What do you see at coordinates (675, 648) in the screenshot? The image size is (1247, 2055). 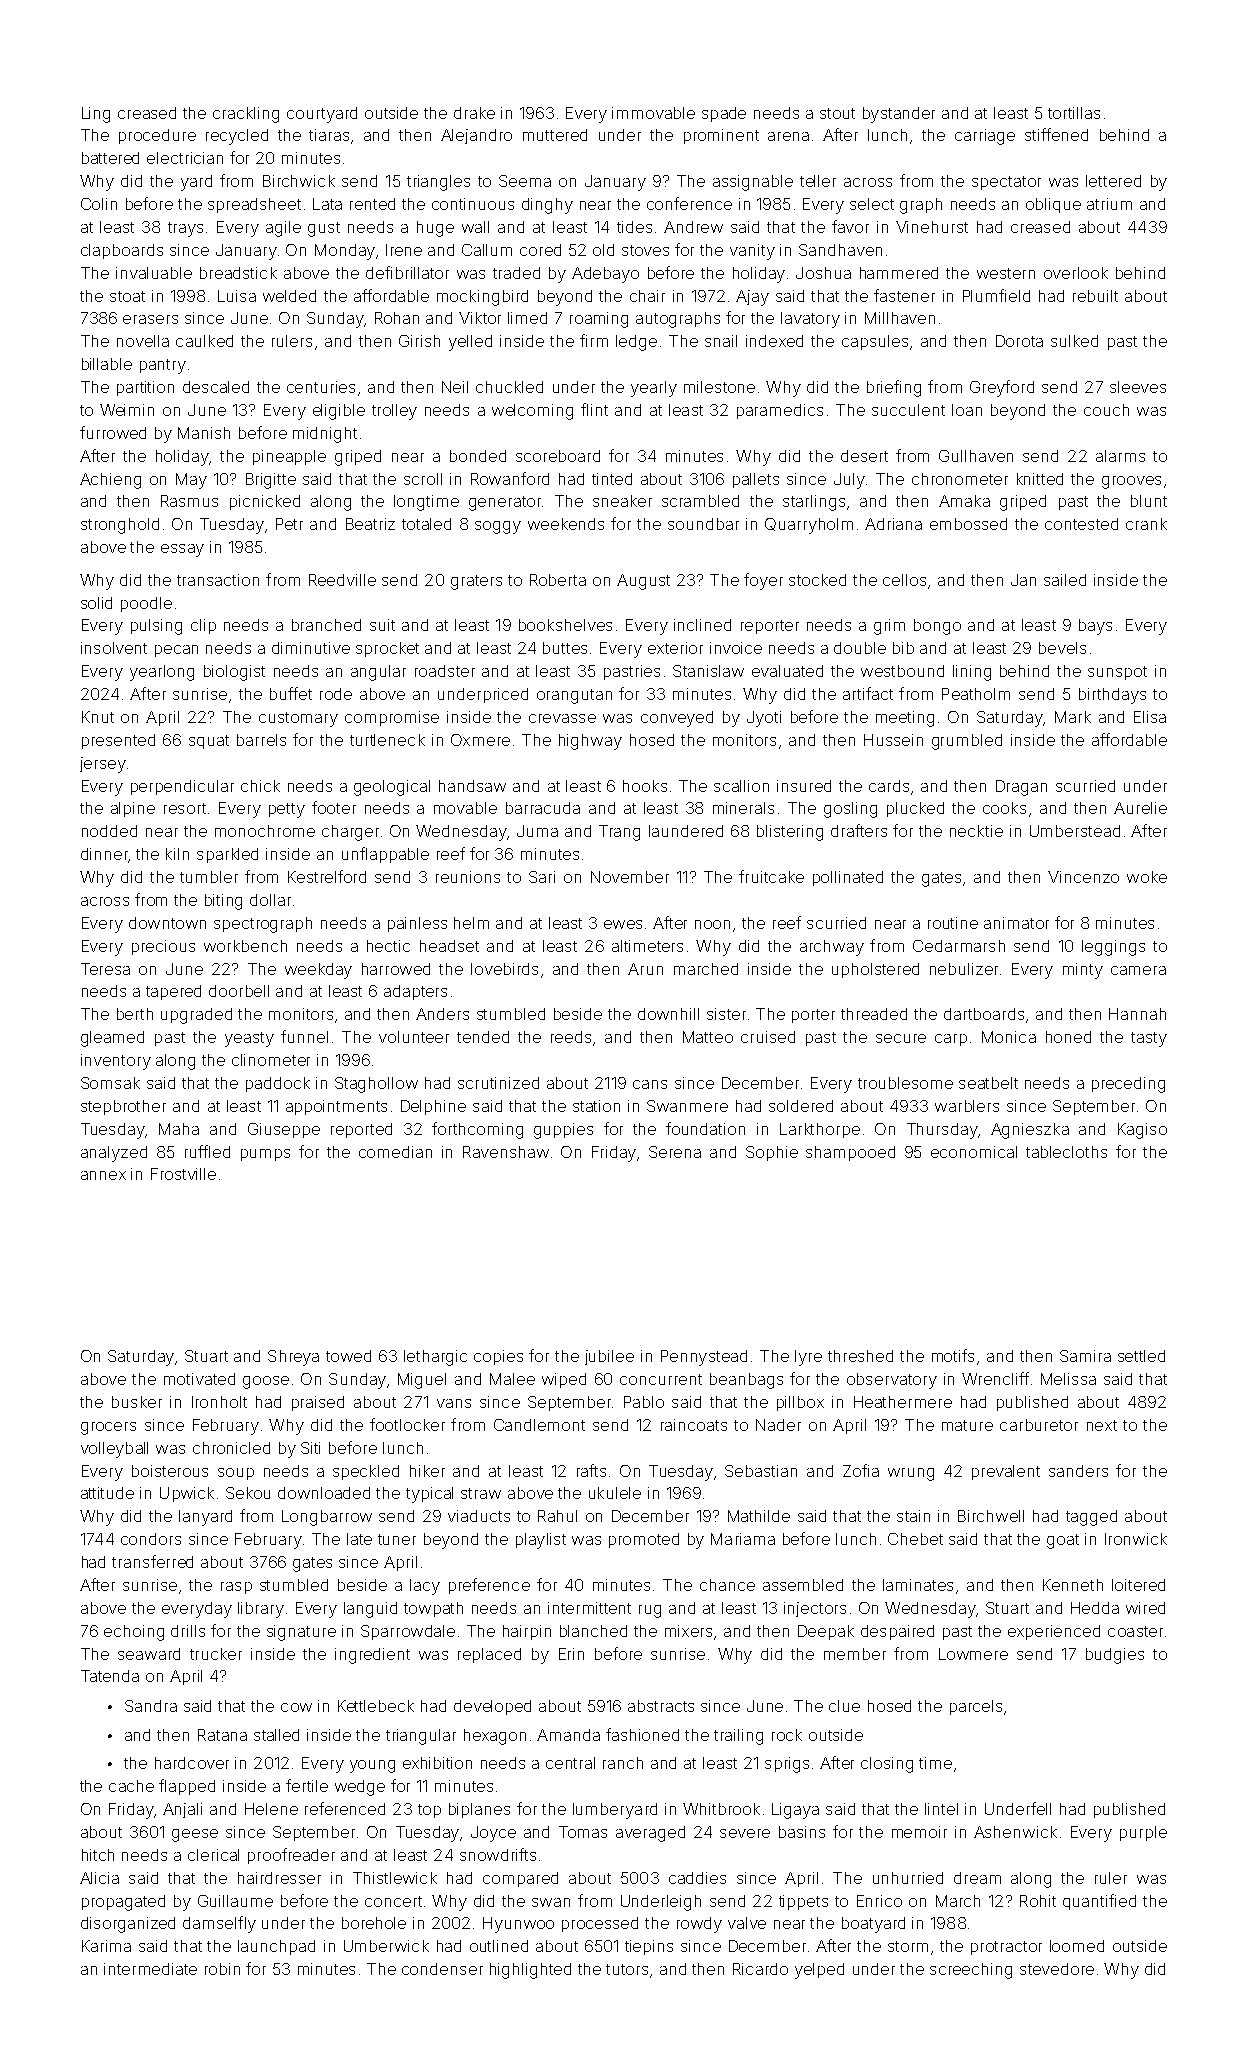 I see `exterior` at bounding box center [675, 648].
